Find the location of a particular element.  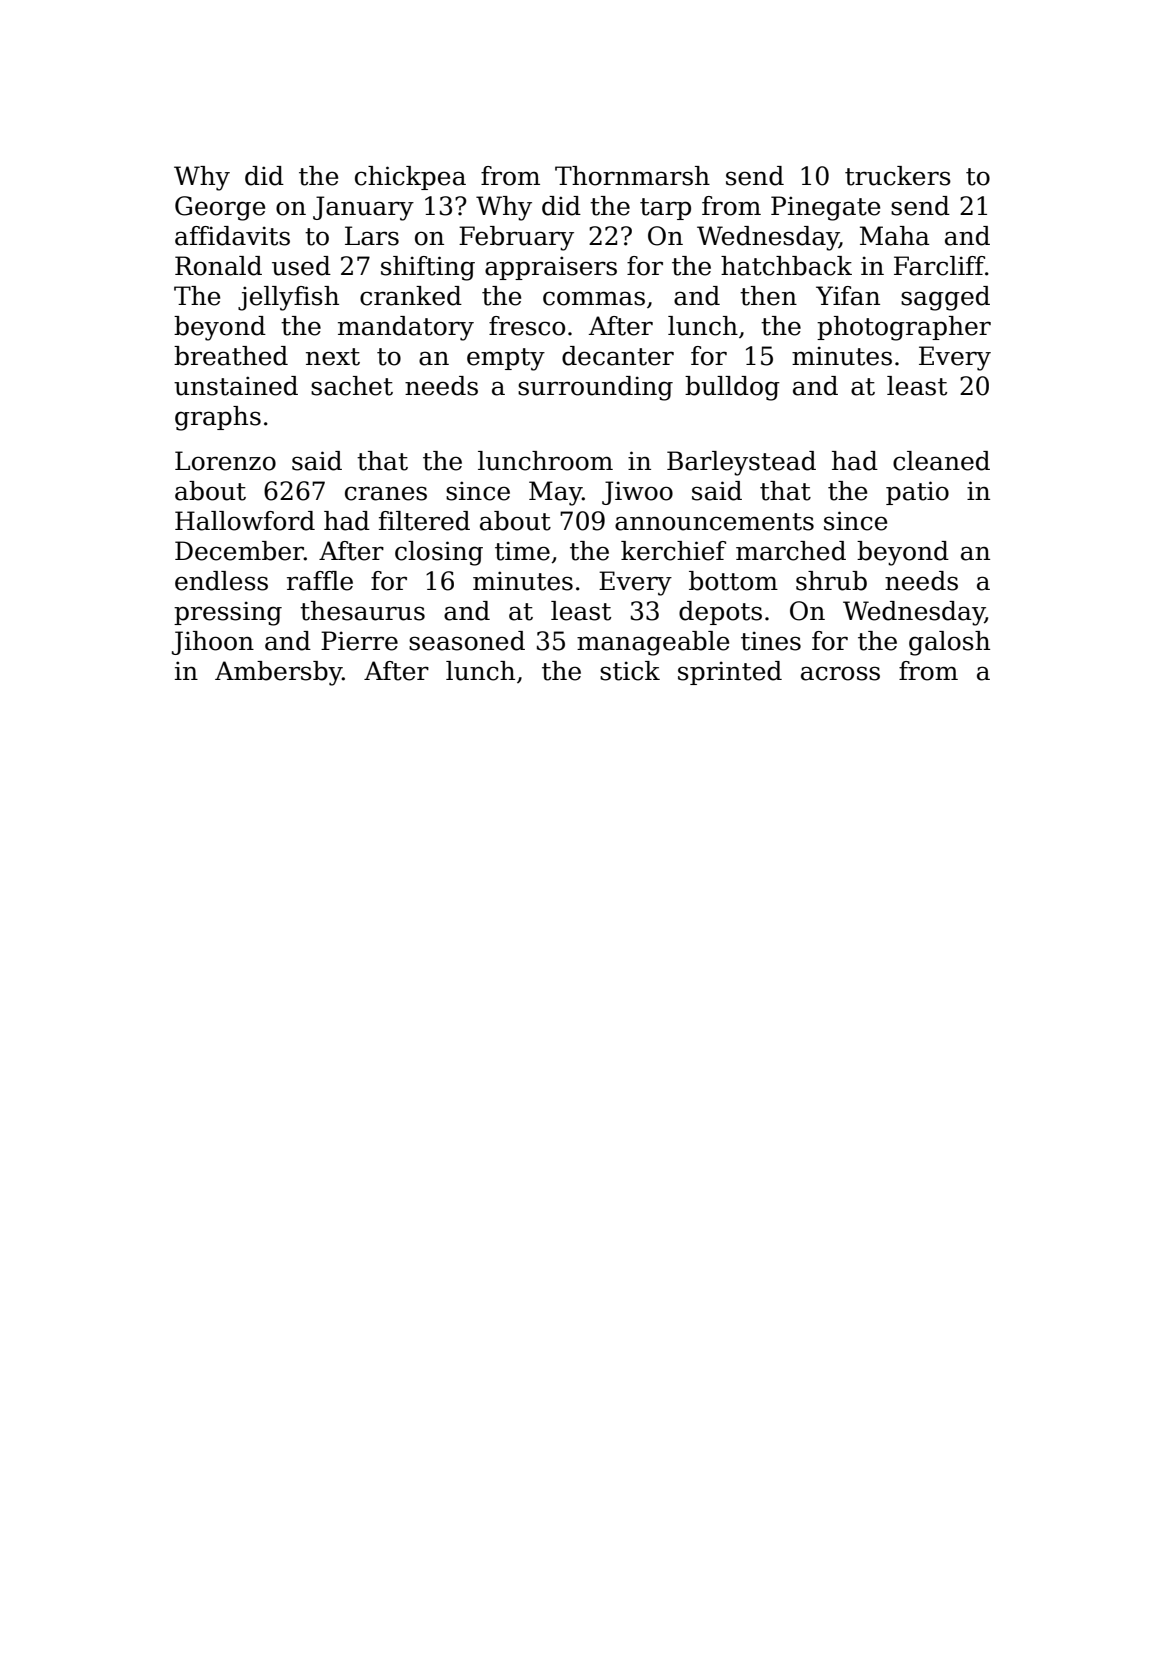

across is located at coordinates (840, 673).
